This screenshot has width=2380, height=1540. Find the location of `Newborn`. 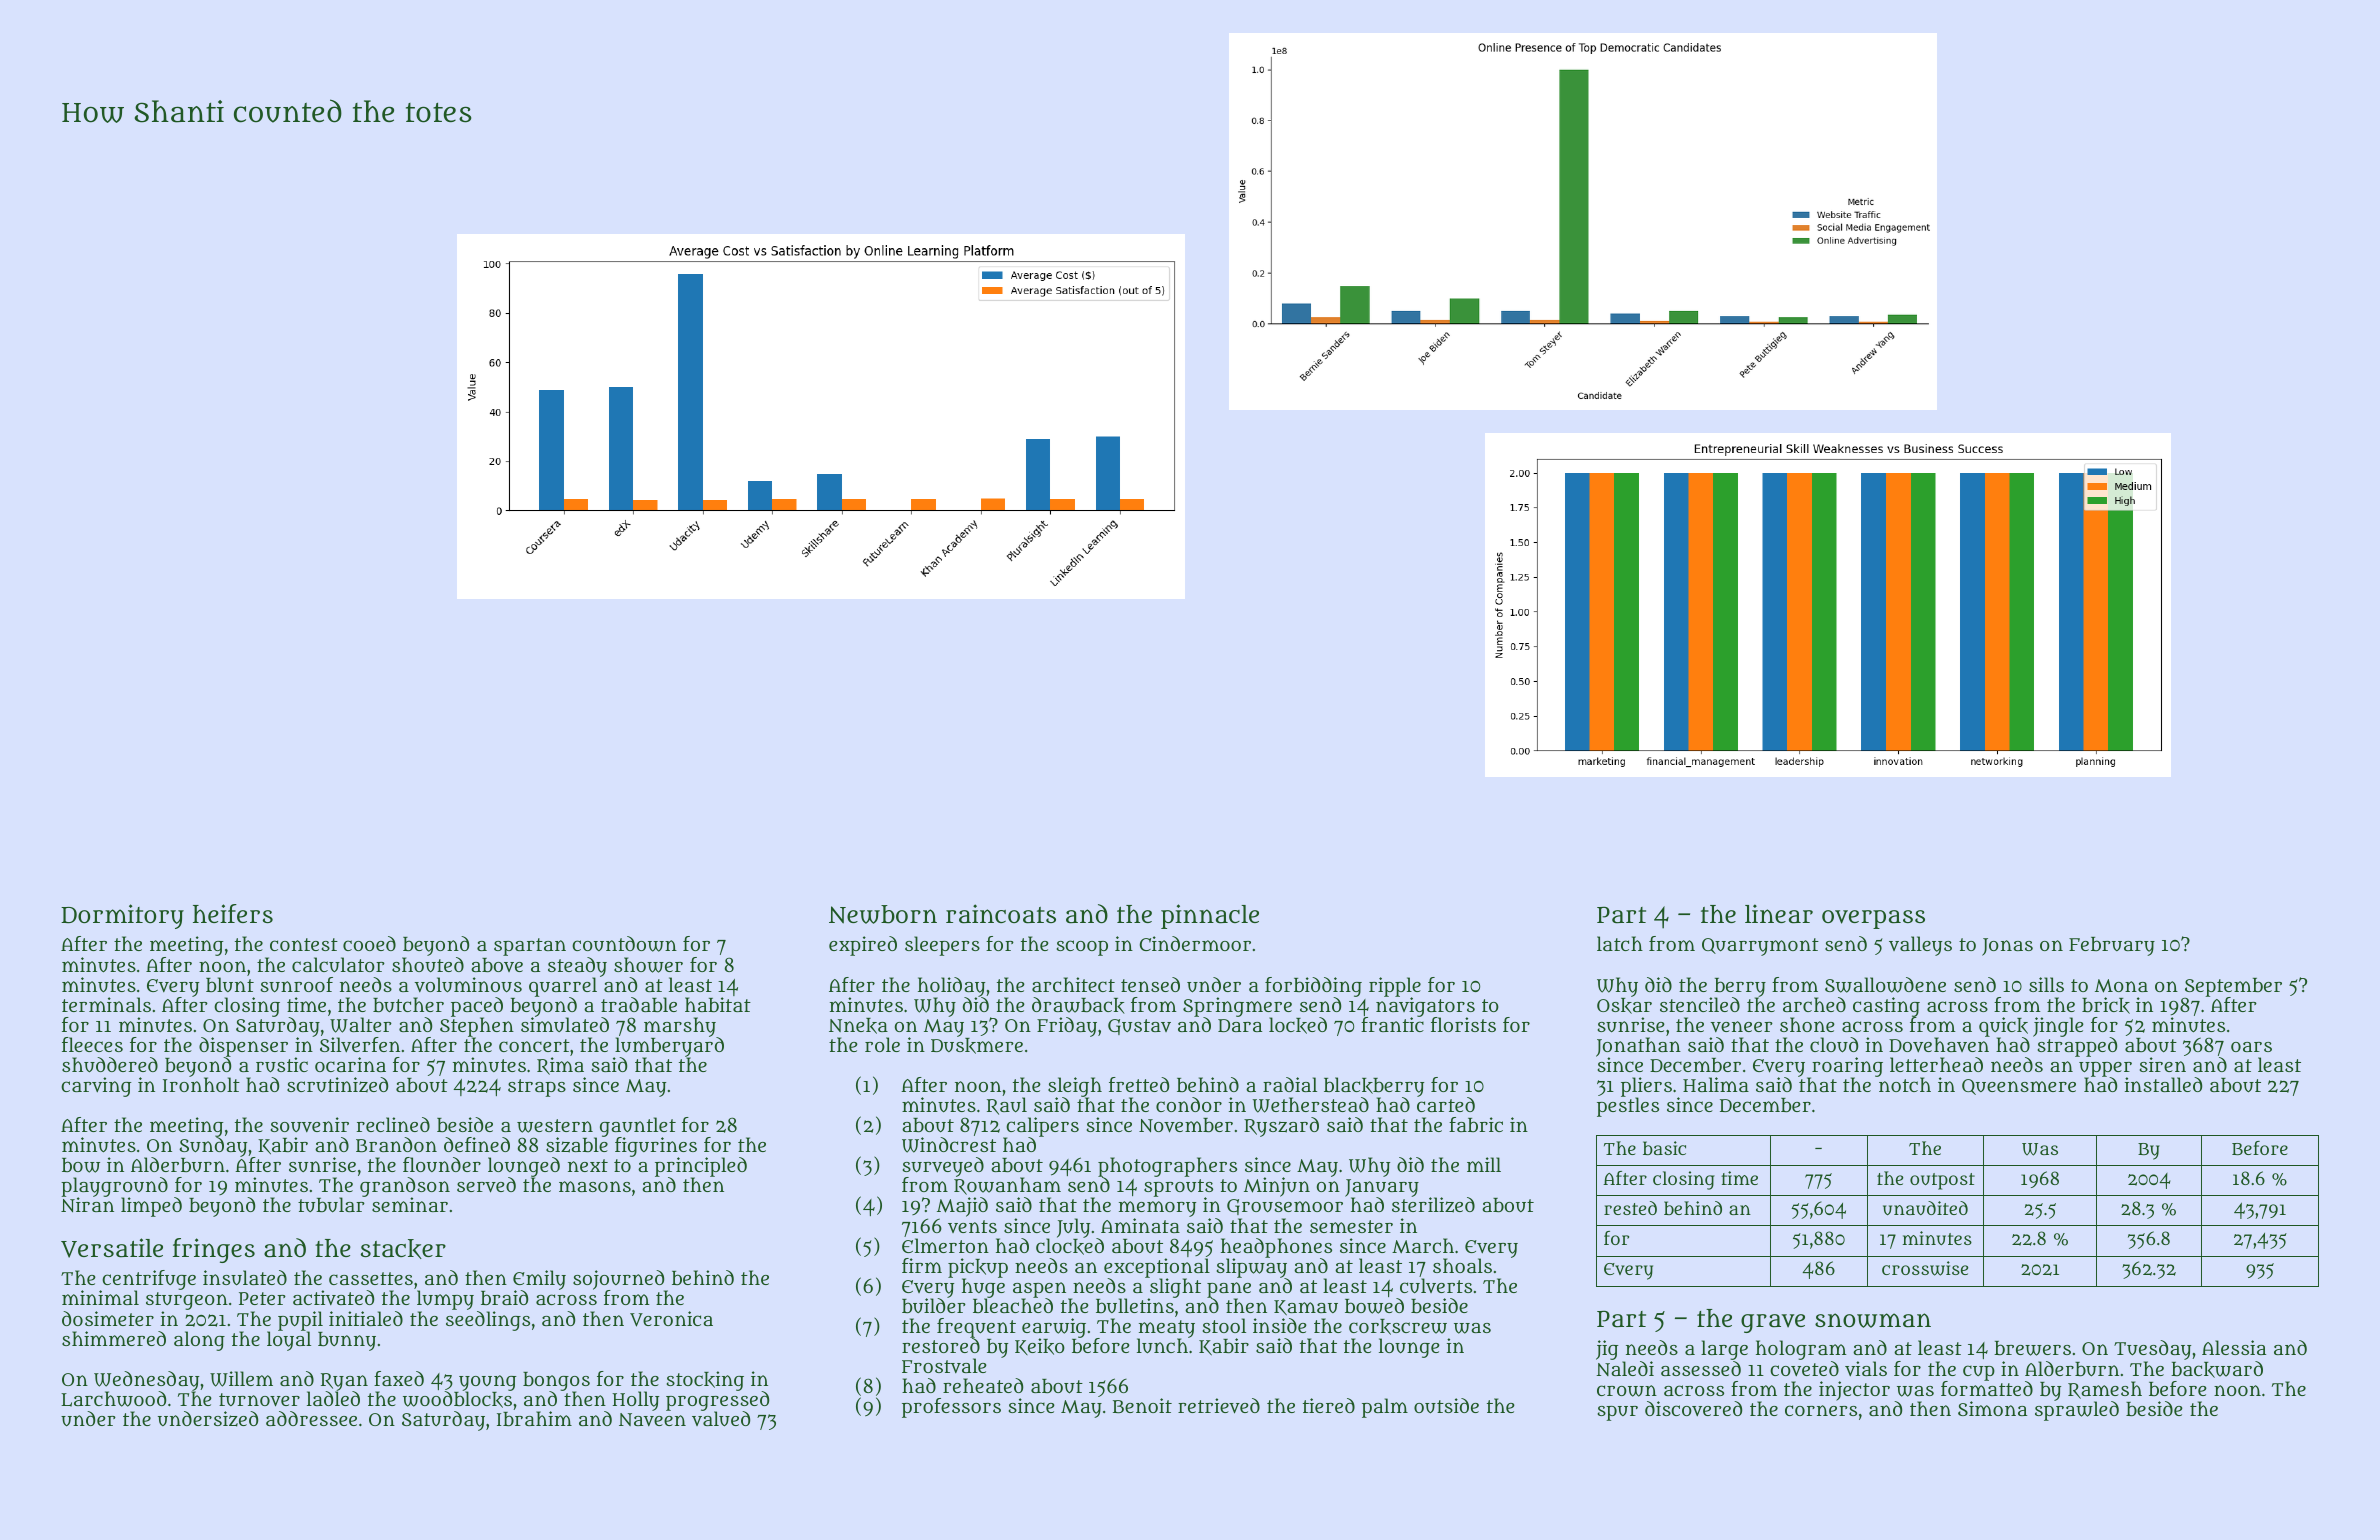

Newborn is located at coordinates (883, 914).
